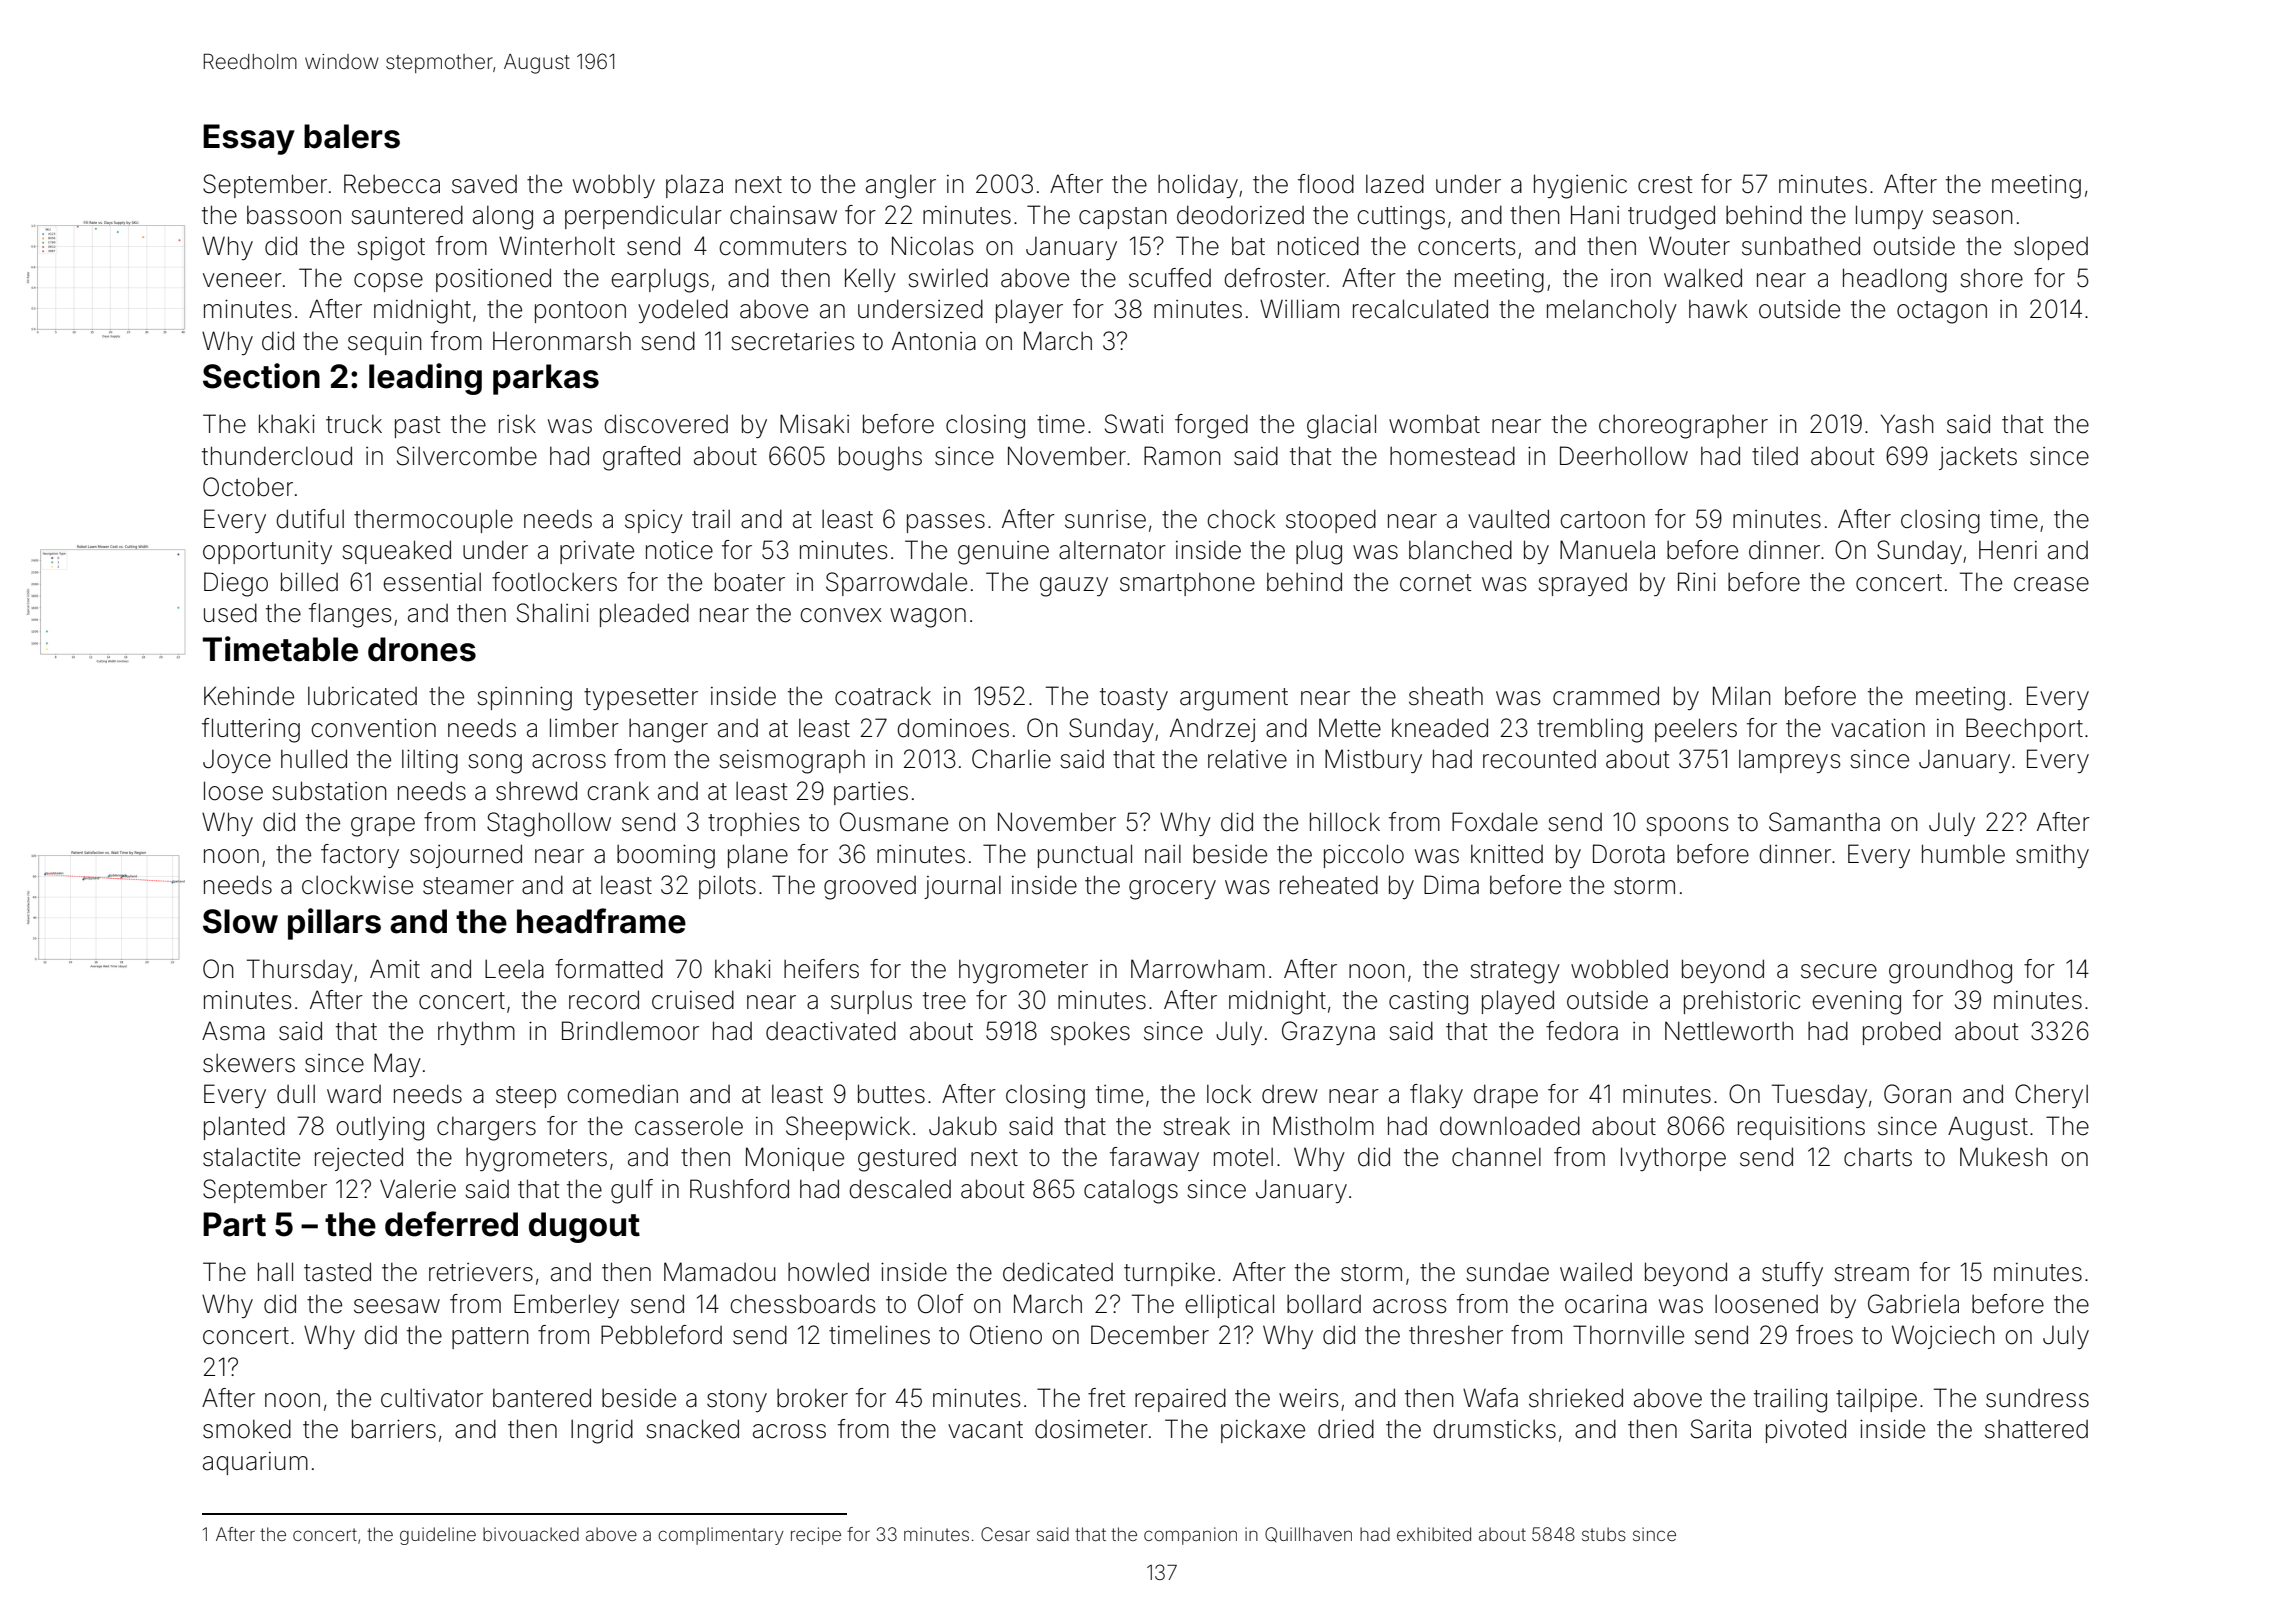  Describe the element at coordinates (632, 1191) in the screenshot. I see `gulf` at that location.
